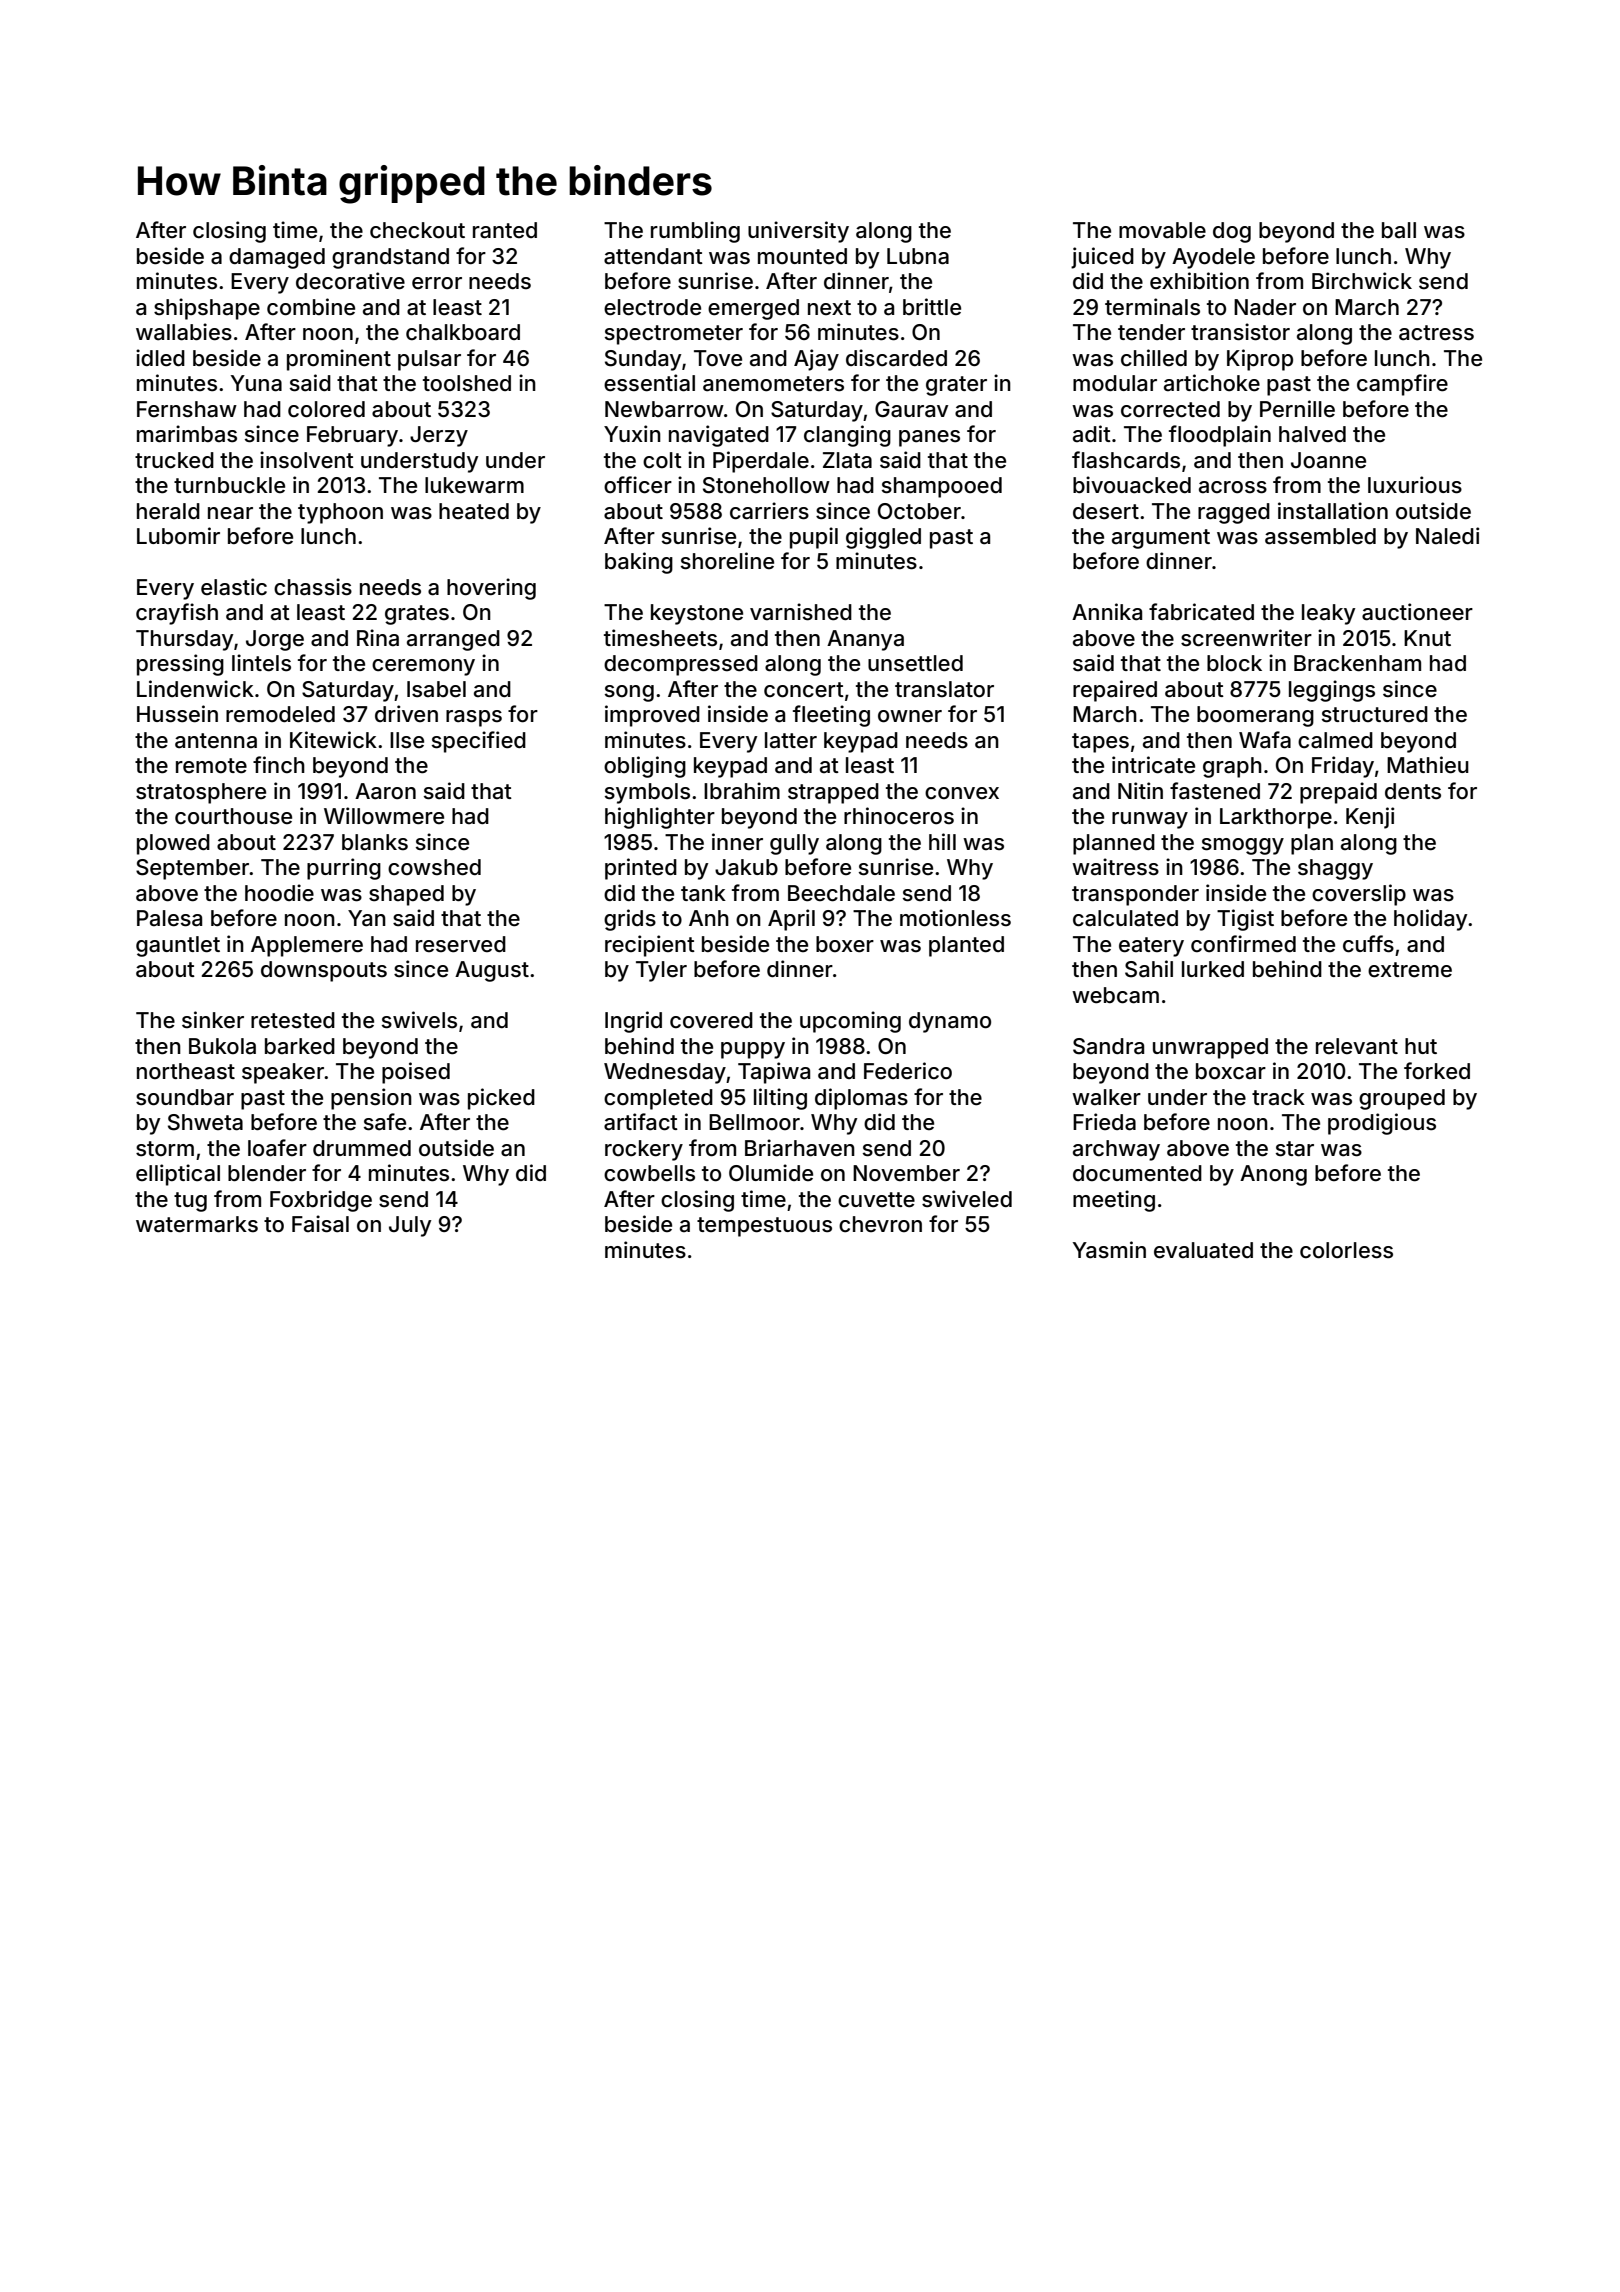  I want to click on ball, so click(1399, 230).
